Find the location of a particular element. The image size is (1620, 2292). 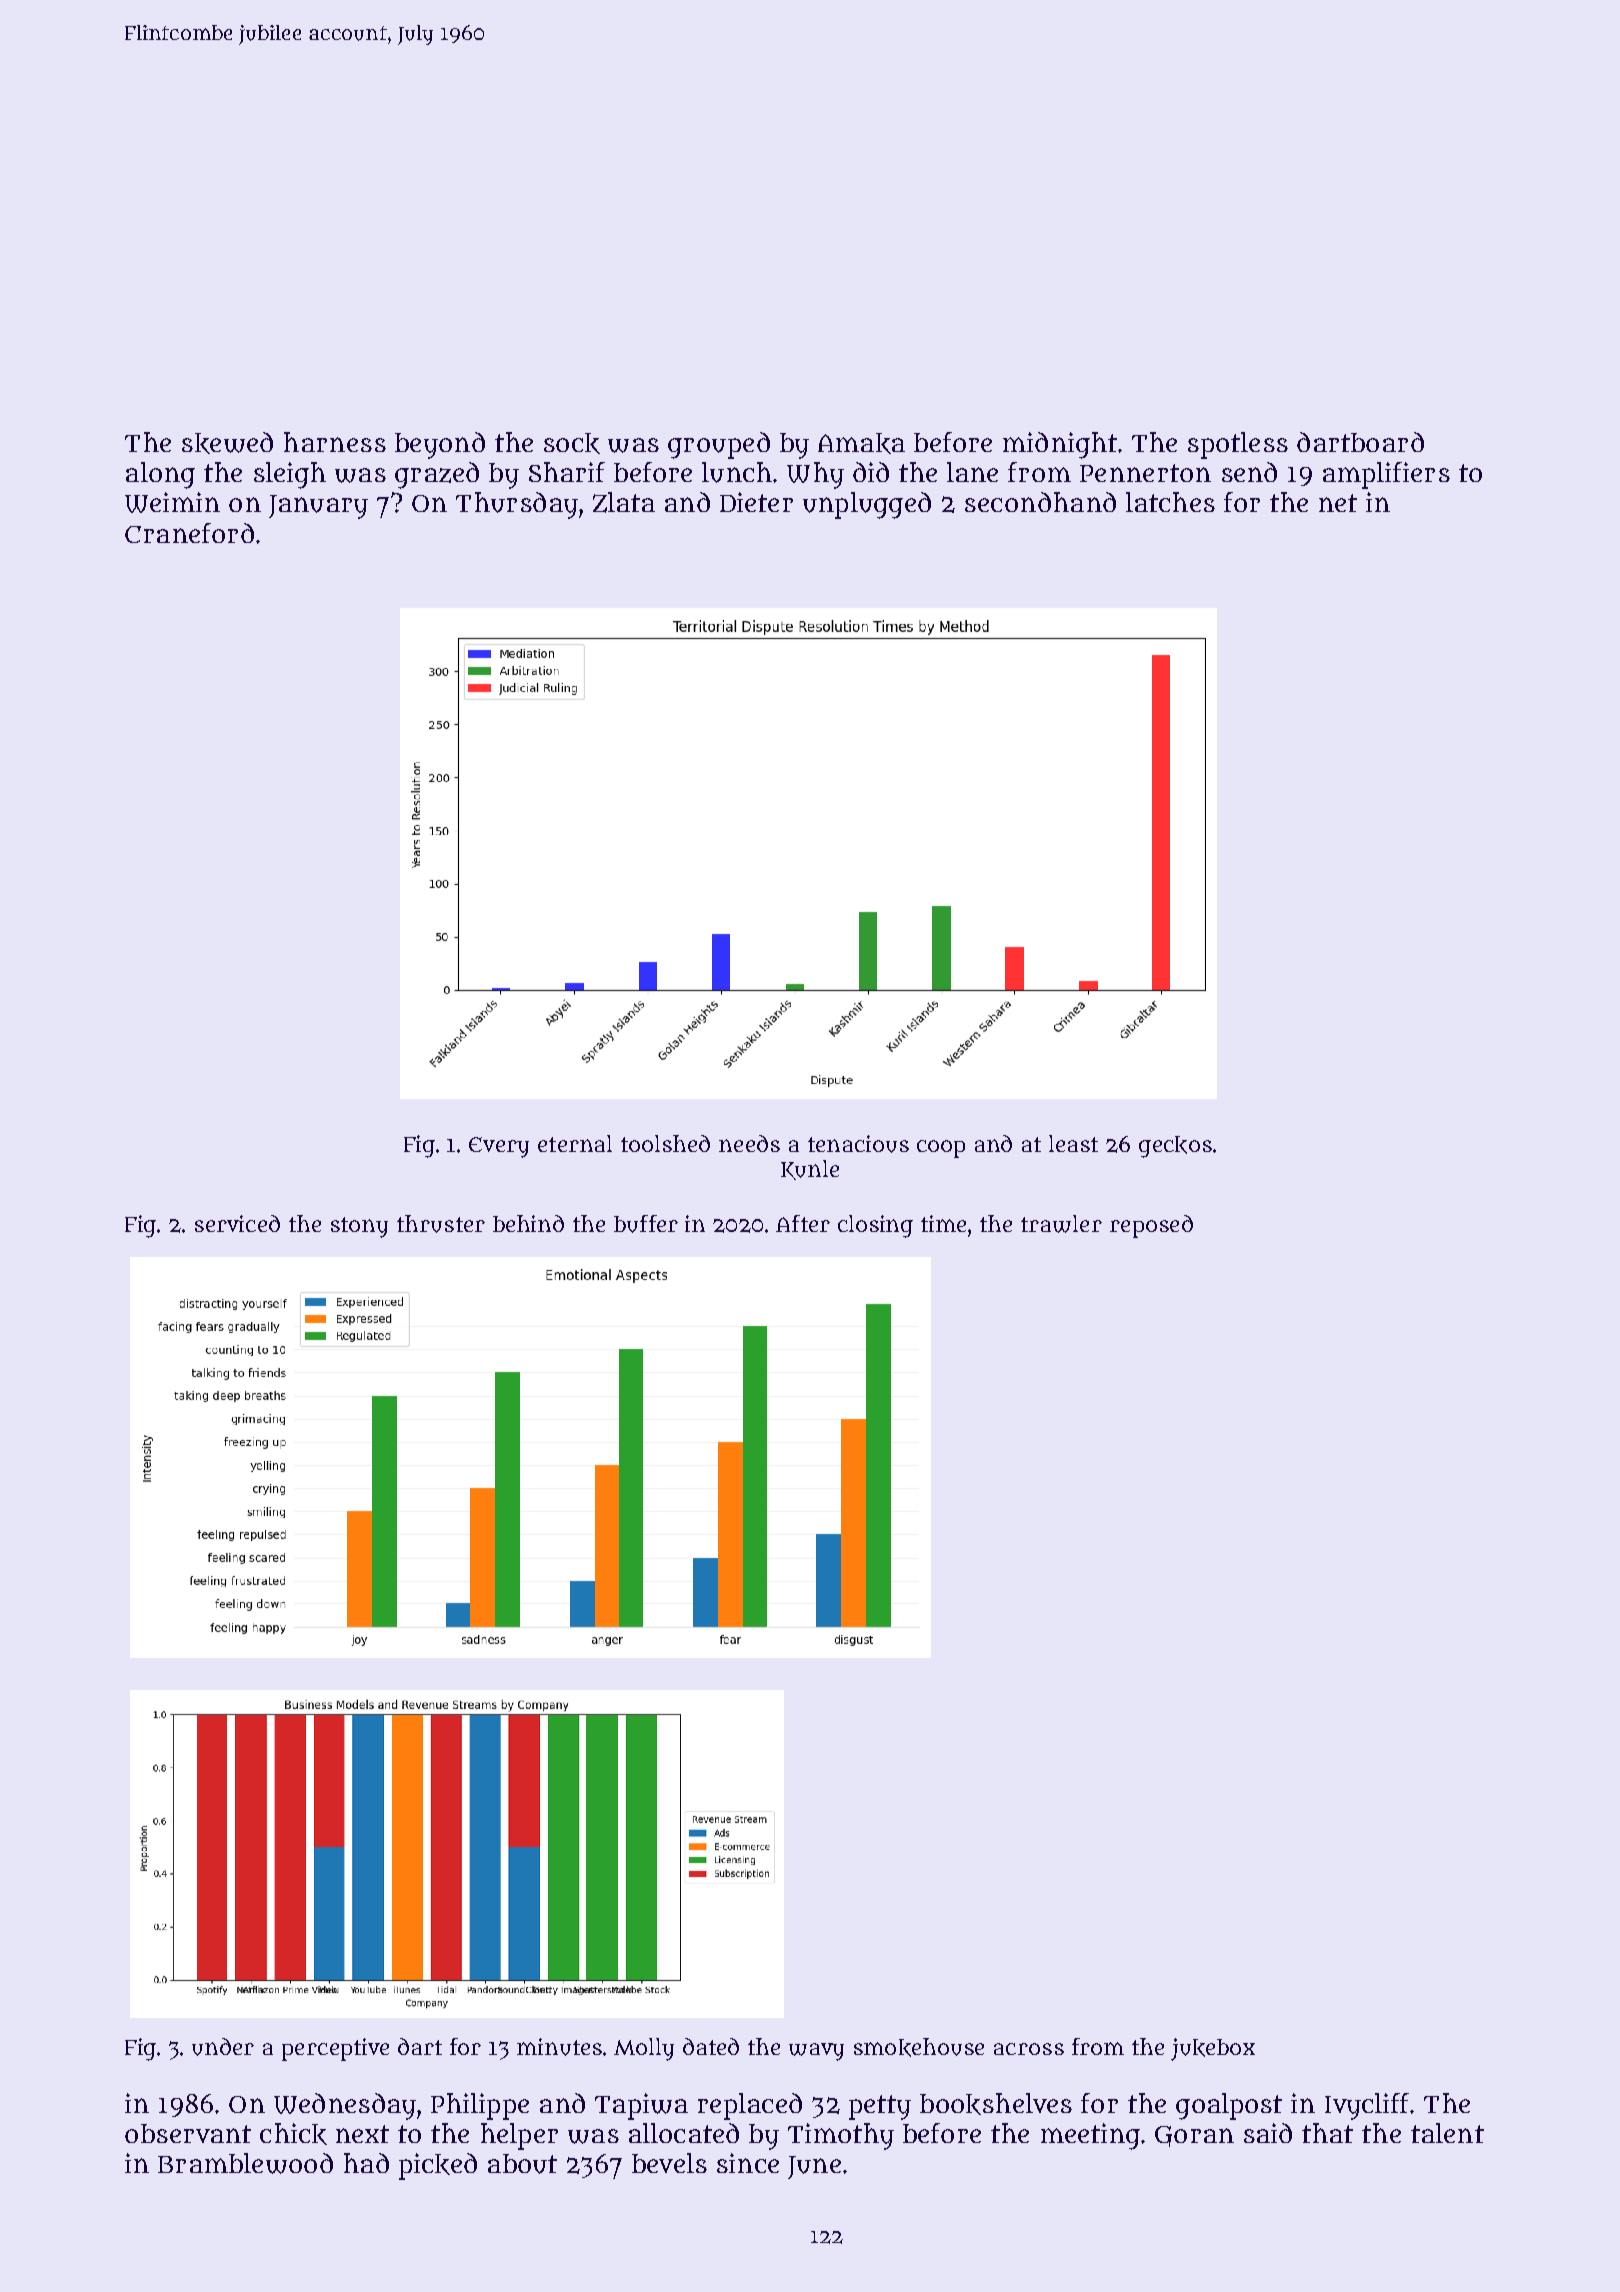

dated is located at coordinates (711, 2046).
